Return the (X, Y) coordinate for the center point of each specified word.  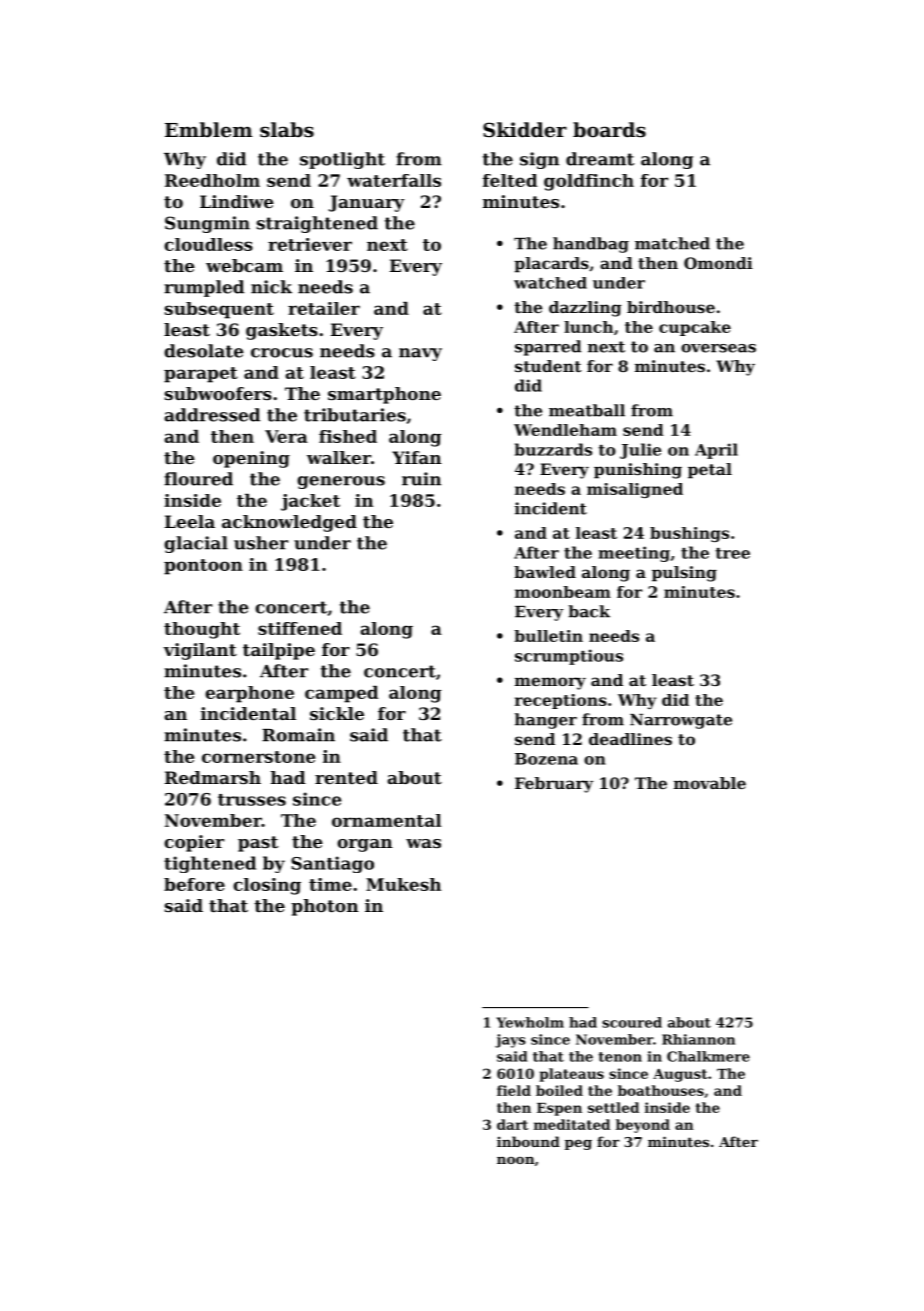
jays (510, 1041)
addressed (212, 415)
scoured (632, 1022)
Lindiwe (237, 201)
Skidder (525, 129)
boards (609, 130)
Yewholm (530, 1022)
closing (267, 886)
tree (733, 553)
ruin (421, 479)
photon (325, 907)
